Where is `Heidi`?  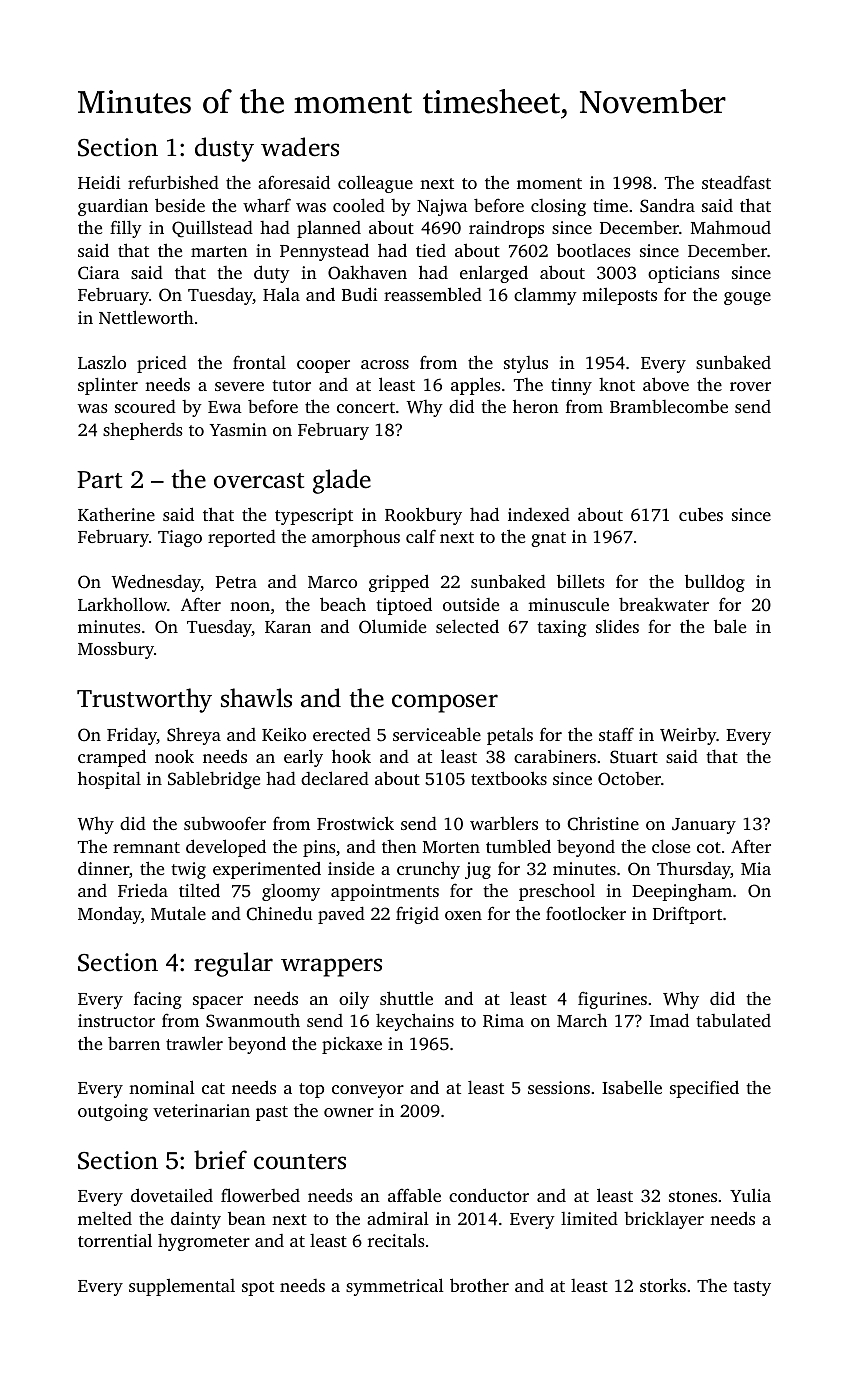
Heidi is located at coordinates (99, 182).
